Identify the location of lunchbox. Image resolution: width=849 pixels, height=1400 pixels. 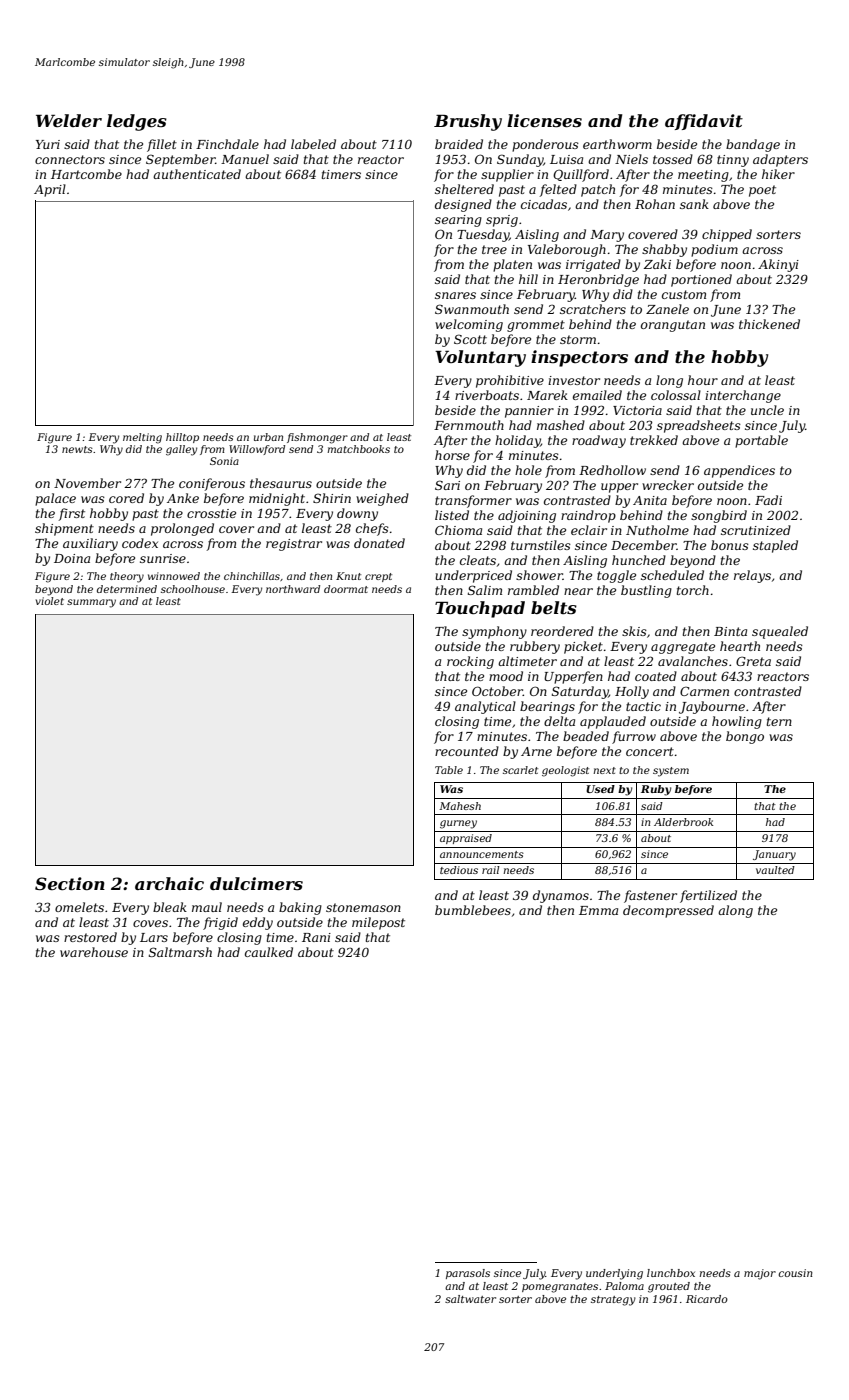
(671, 1273).
